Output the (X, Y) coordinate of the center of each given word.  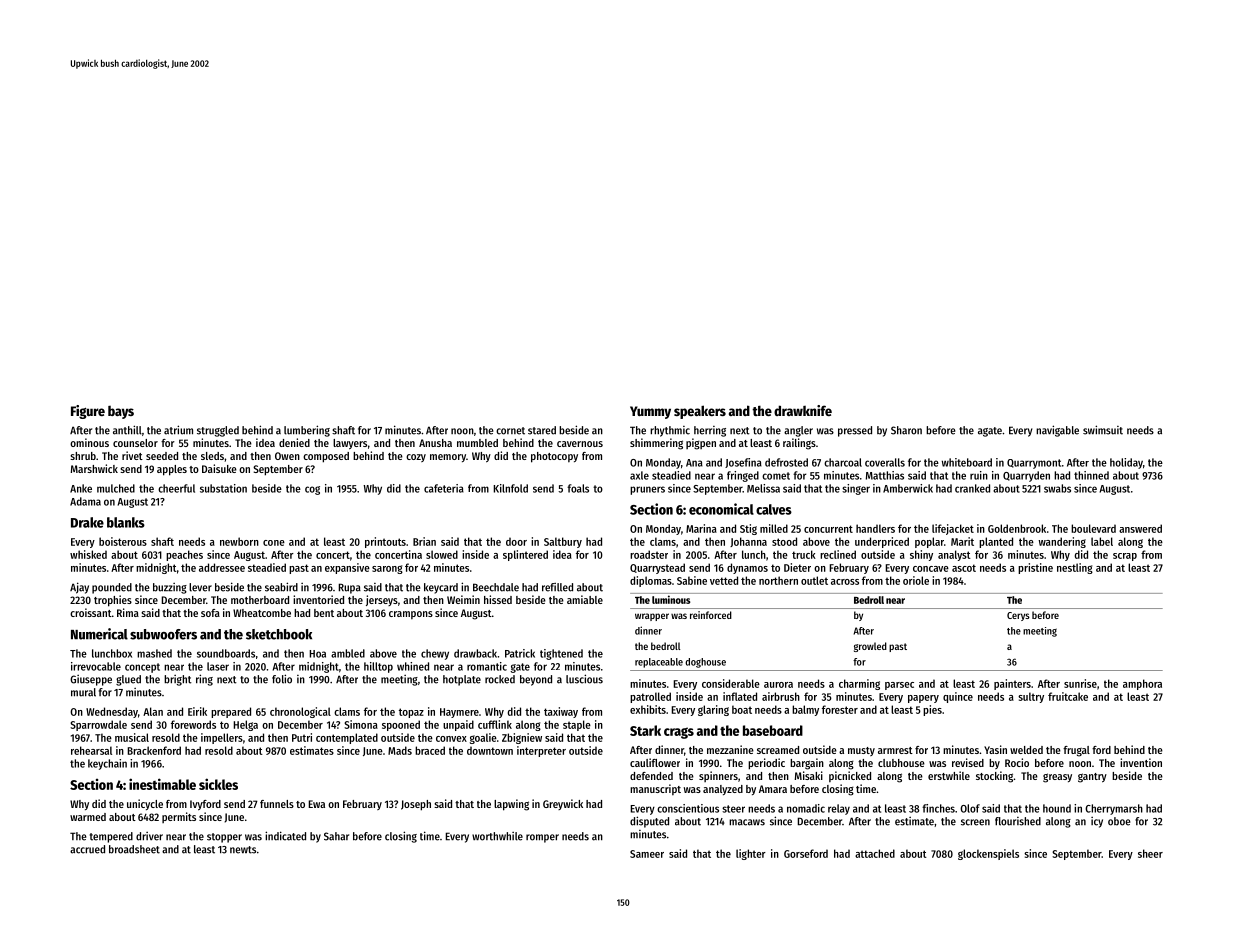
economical (721, 509)
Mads (400, 750)
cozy (416, 458)
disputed (649, 822)
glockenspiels (988, 854)
